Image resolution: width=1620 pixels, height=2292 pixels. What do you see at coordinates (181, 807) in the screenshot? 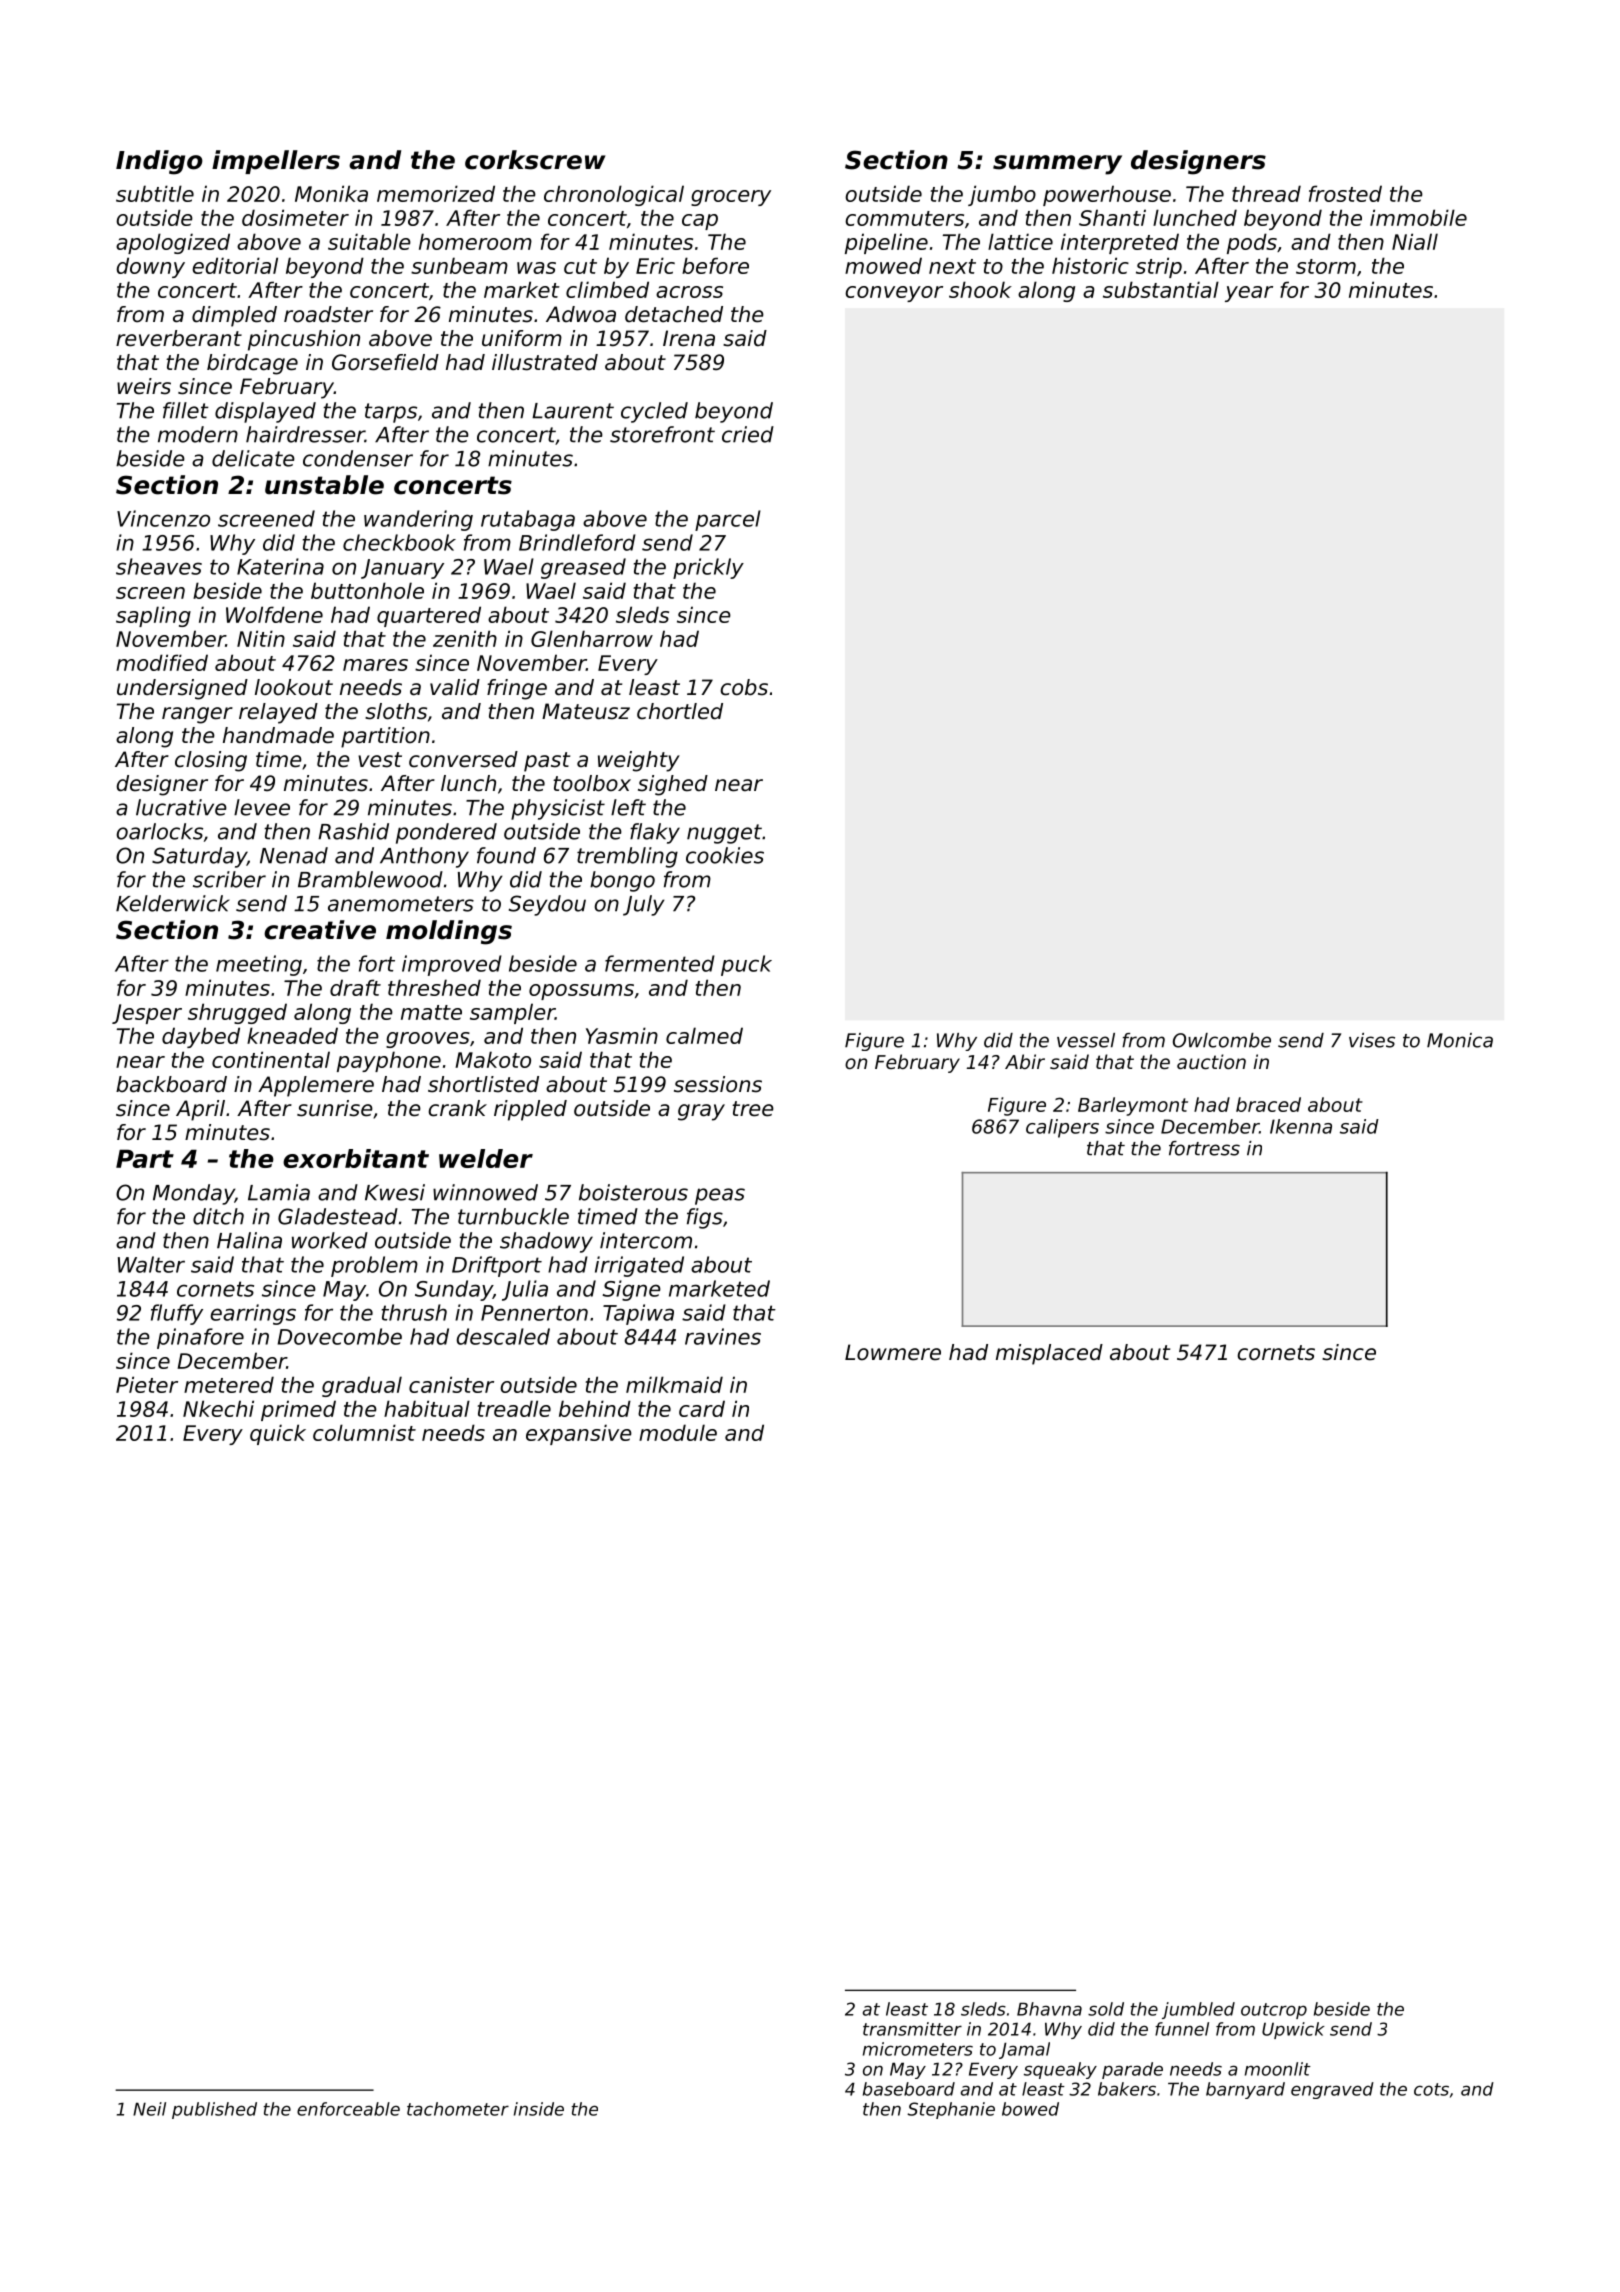
I see `lucrative` at bounding box center [181, 807].
